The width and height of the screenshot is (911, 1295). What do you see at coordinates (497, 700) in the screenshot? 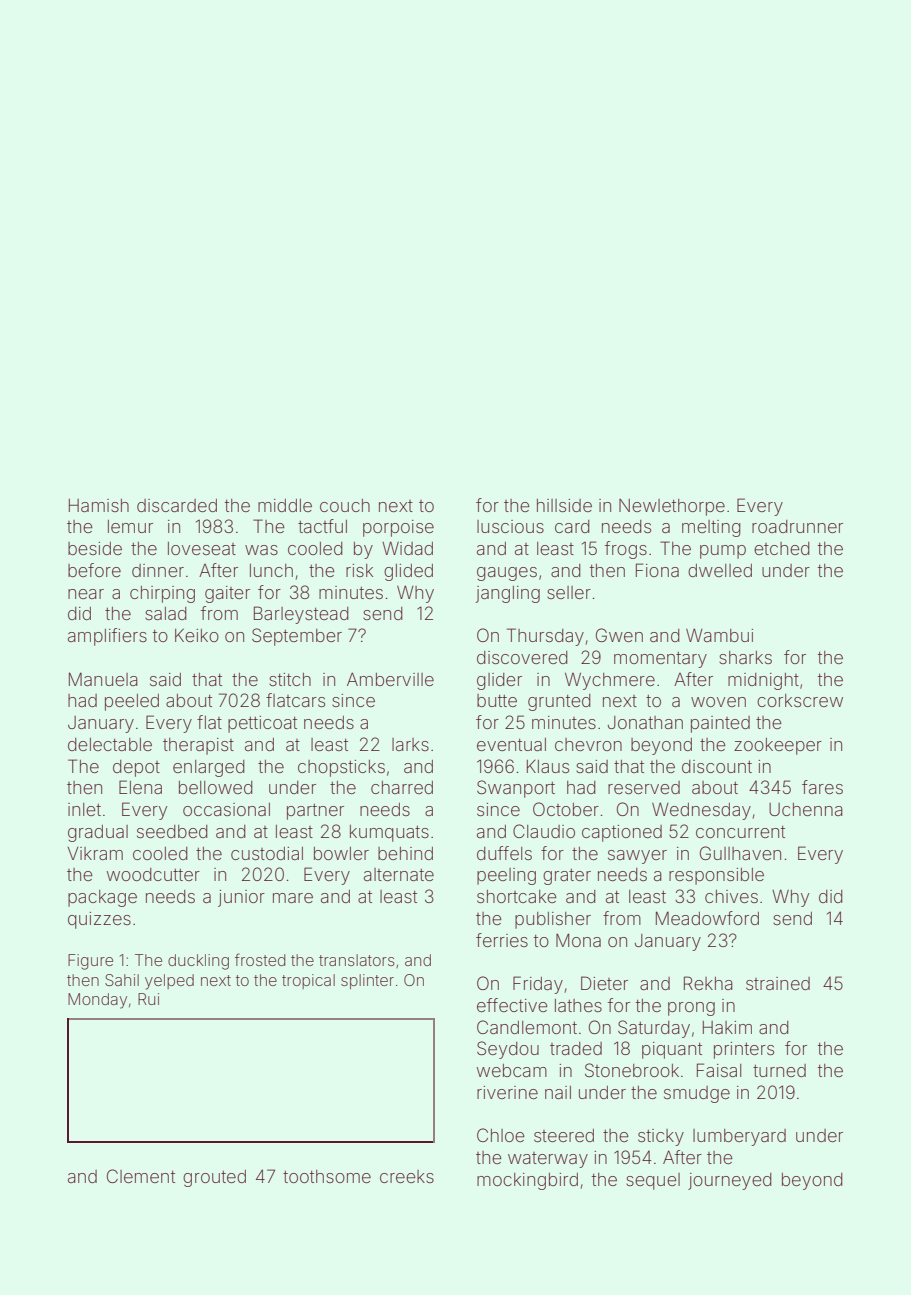
I see `butte` at bounding box center [497, 700].
